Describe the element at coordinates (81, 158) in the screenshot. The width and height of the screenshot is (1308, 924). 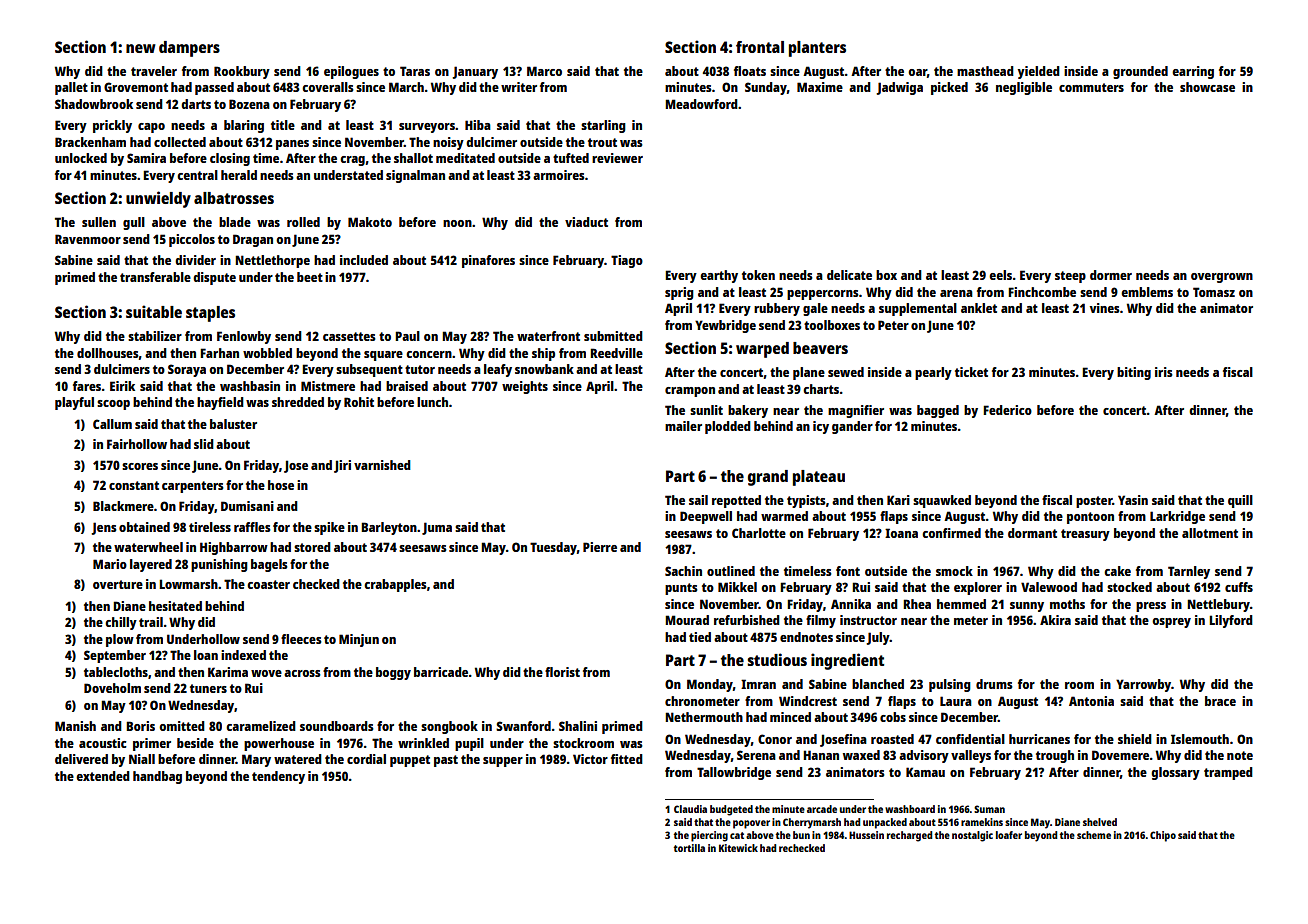
I see `unlocked` at that location.
